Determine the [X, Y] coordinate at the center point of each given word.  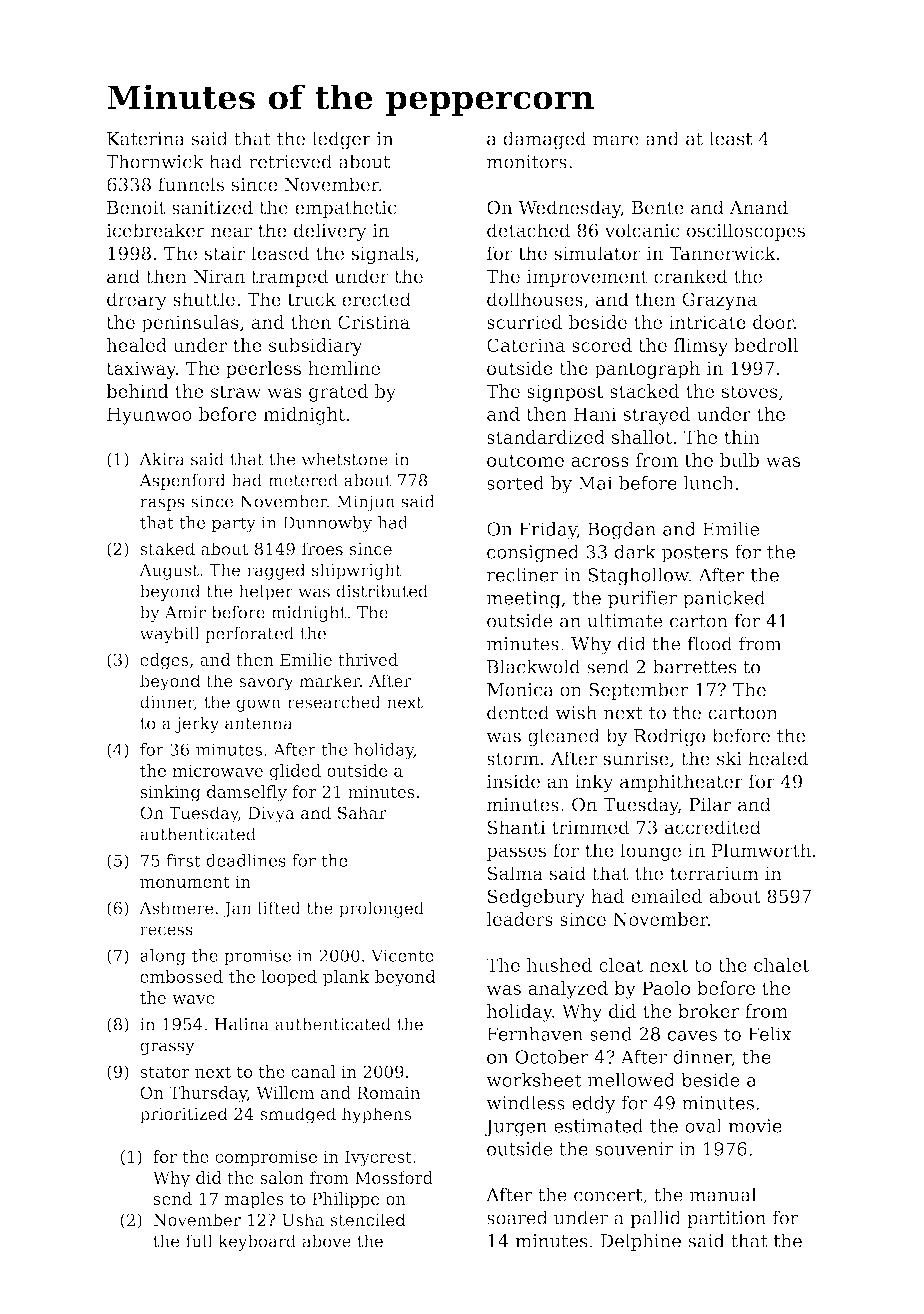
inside [513, 781]
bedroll [766, 345]
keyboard [257, 1242]
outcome [525, 460]
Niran [219, 276]
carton [699, 621]
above [326, 1241]
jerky [197, 724]
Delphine [640, 1242]
